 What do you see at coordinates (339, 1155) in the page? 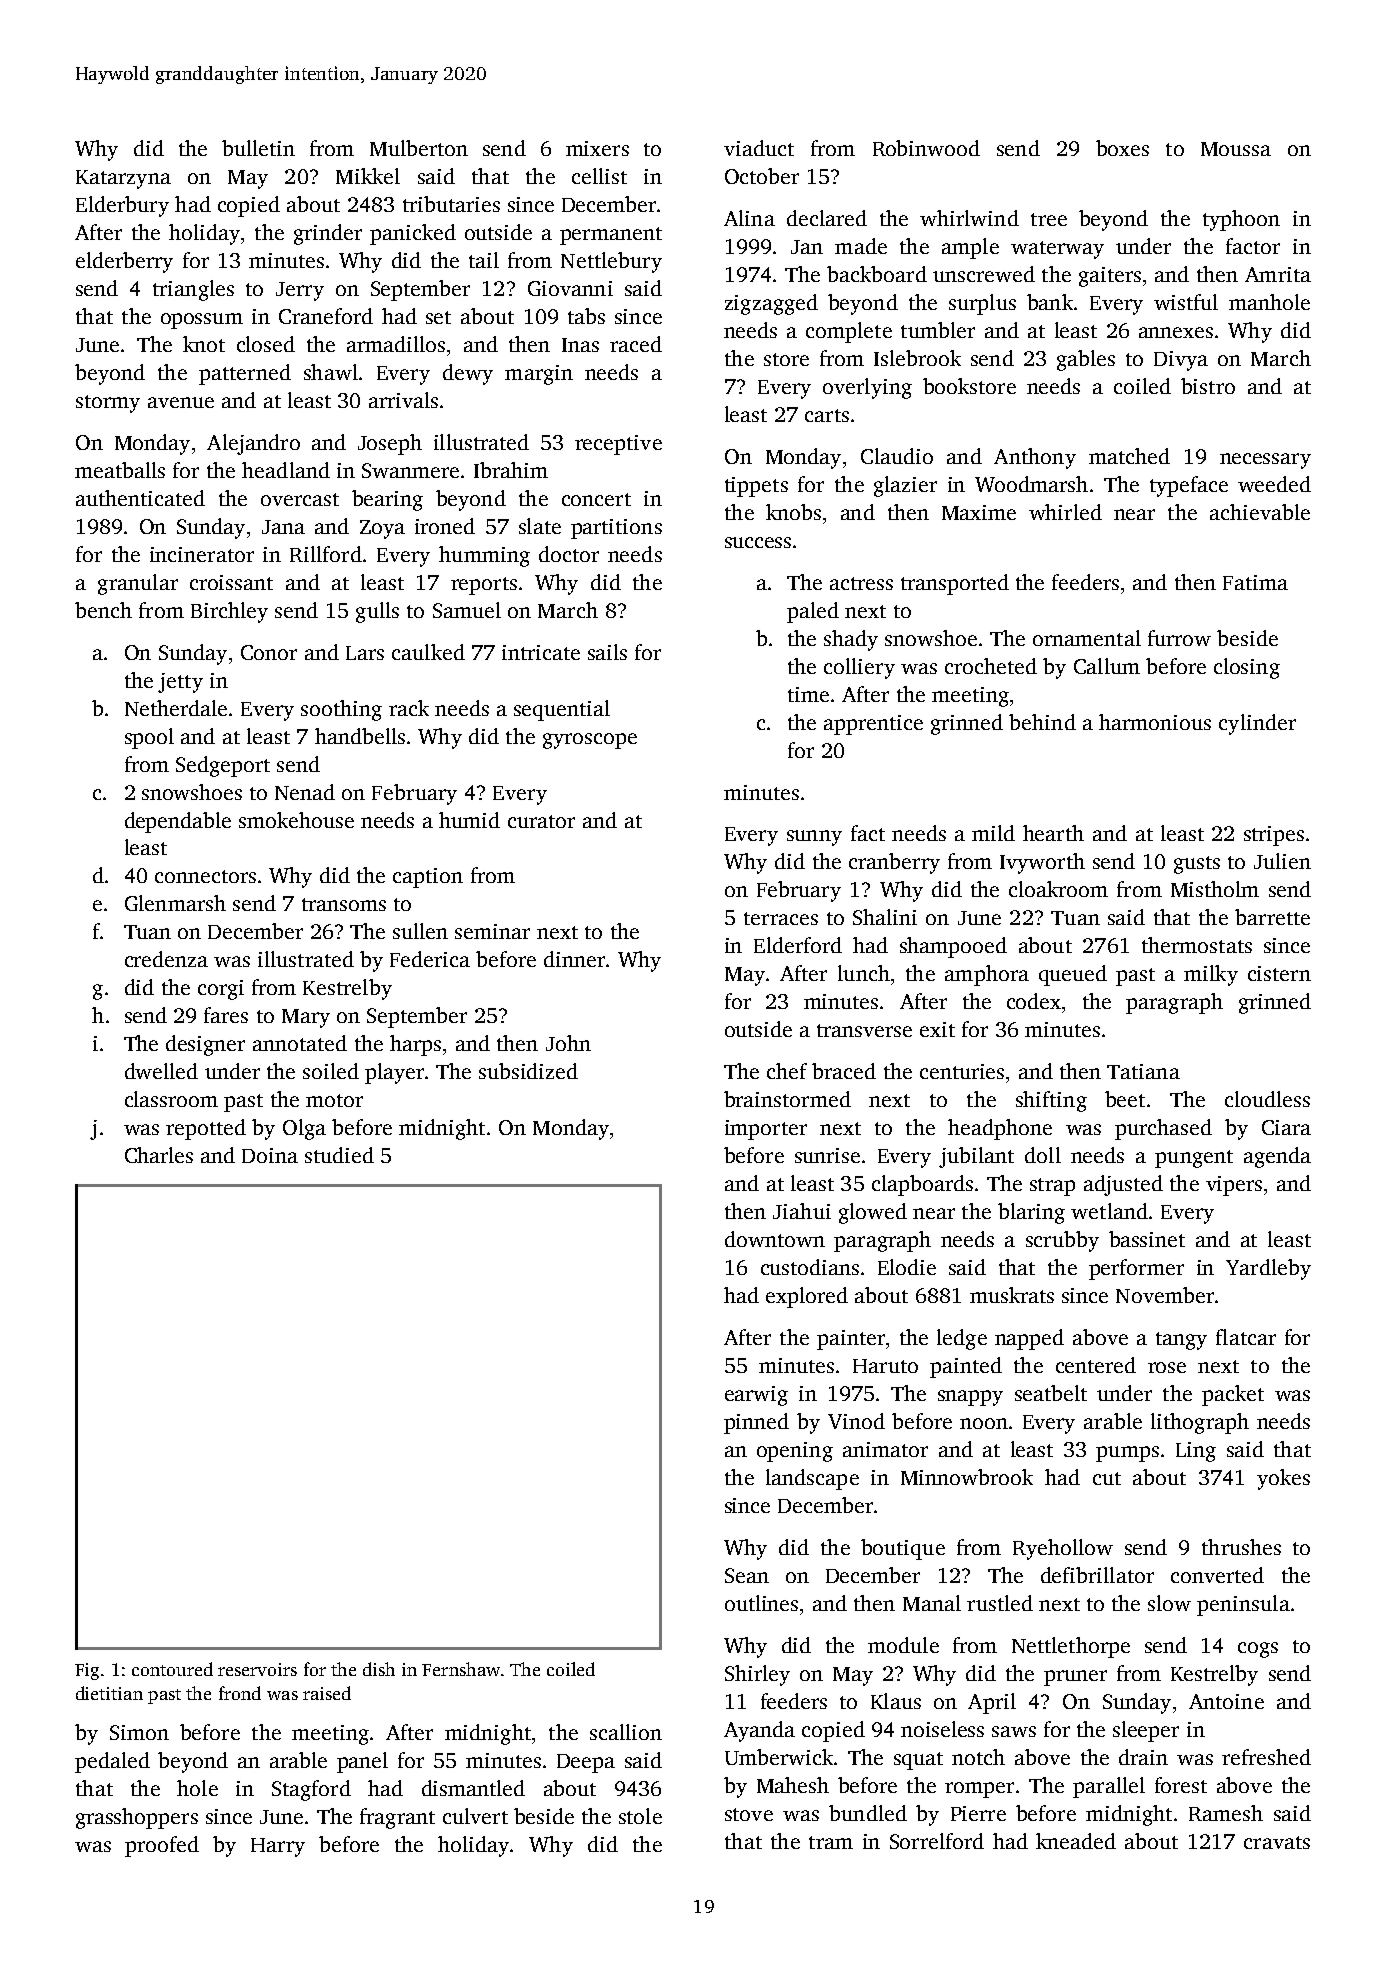
I see `studied` at bounding box center [339, 1155].
